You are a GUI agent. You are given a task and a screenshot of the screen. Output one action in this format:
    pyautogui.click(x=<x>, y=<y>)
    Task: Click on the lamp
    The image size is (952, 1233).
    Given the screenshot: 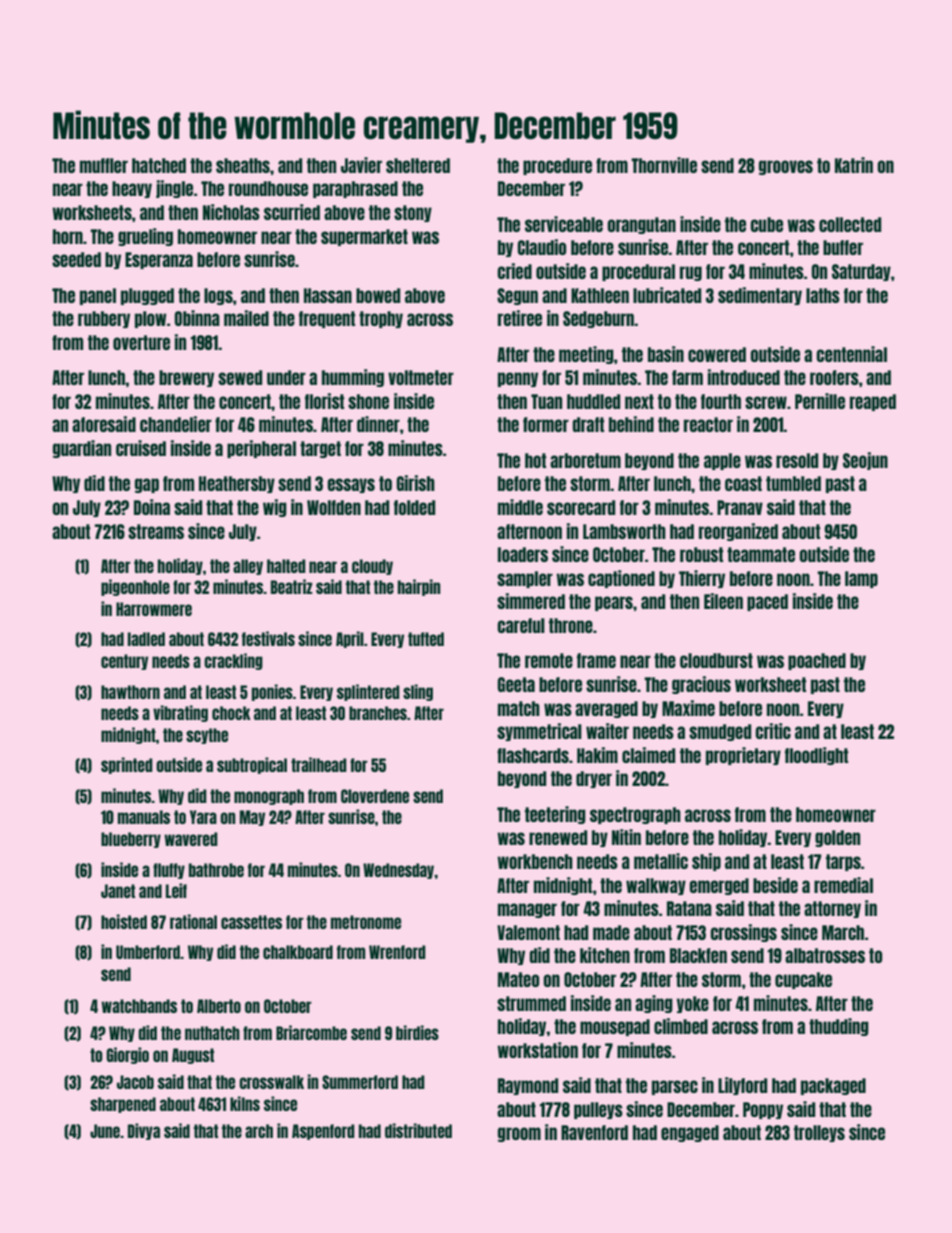 What is the action you would take?
    pyautogui.click(x=861, y=579)
